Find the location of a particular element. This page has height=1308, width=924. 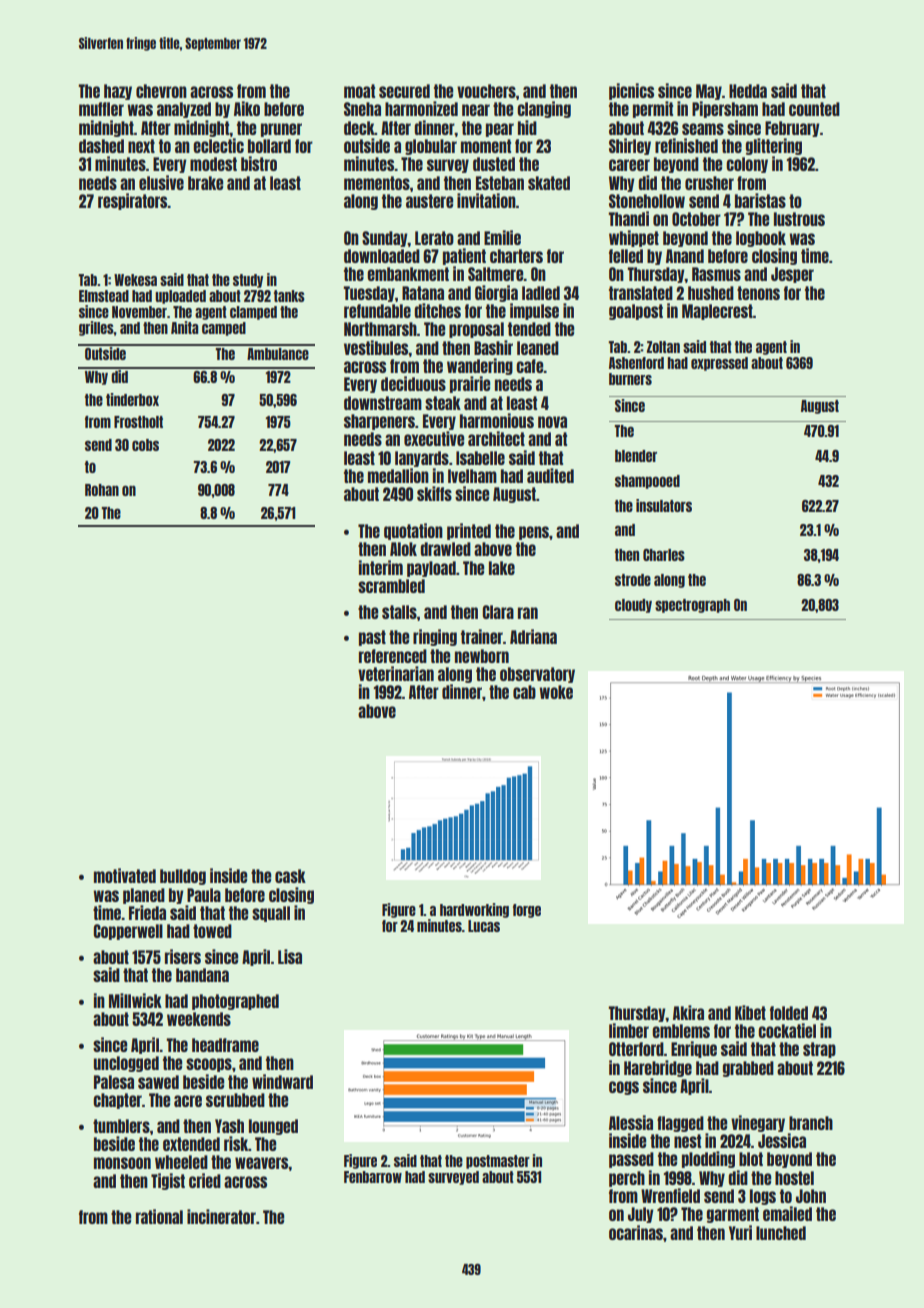

expressed is located at coordinates (719, 364).
